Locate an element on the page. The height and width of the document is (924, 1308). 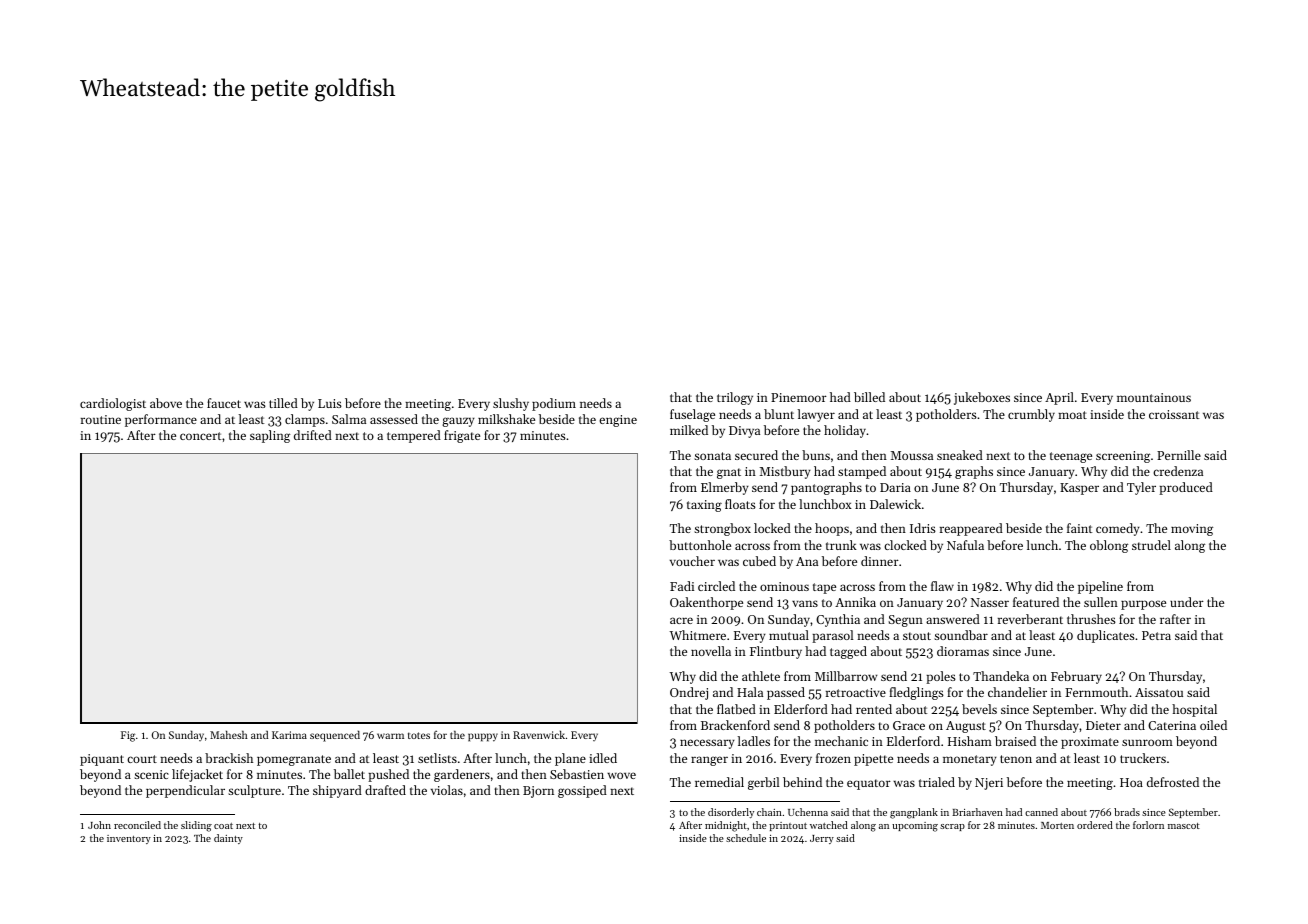
inventory is located at coordinates (129, 839).
